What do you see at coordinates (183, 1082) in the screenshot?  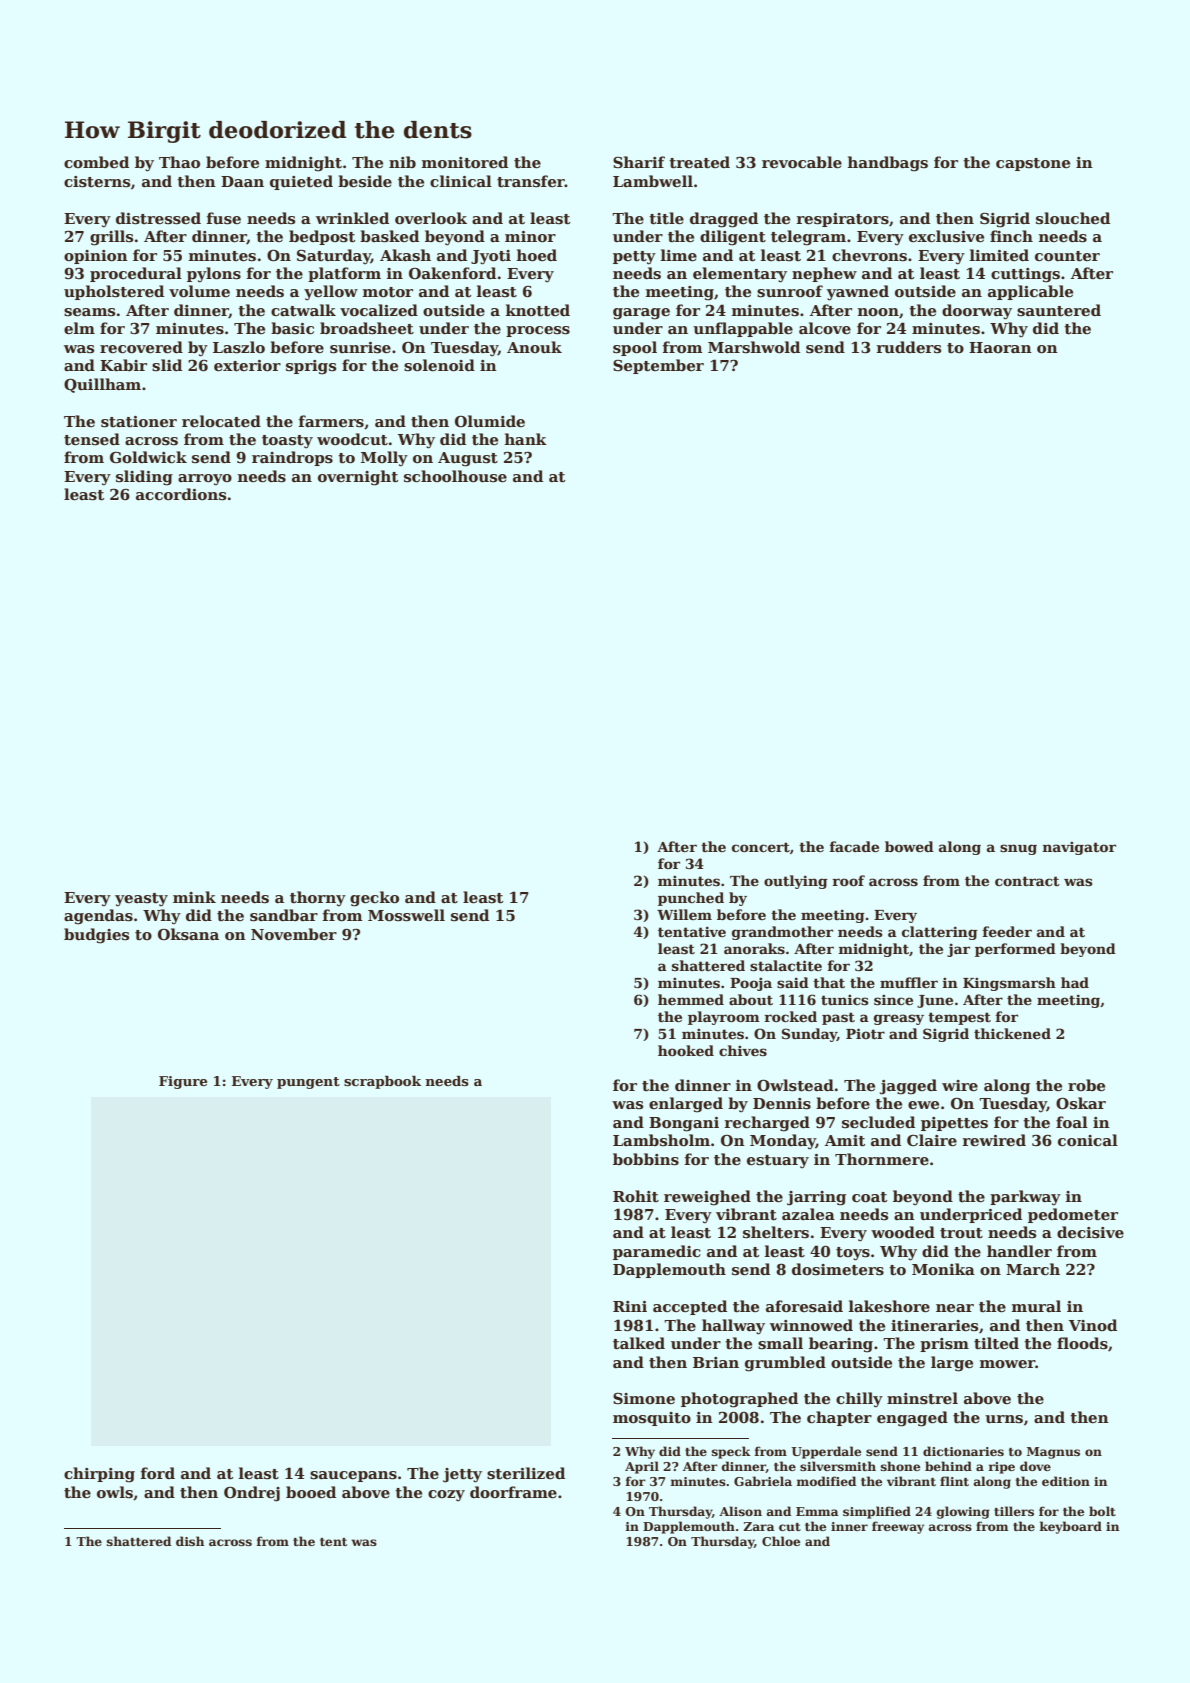 I see `Figure` at bounding box center [183, 1082].
